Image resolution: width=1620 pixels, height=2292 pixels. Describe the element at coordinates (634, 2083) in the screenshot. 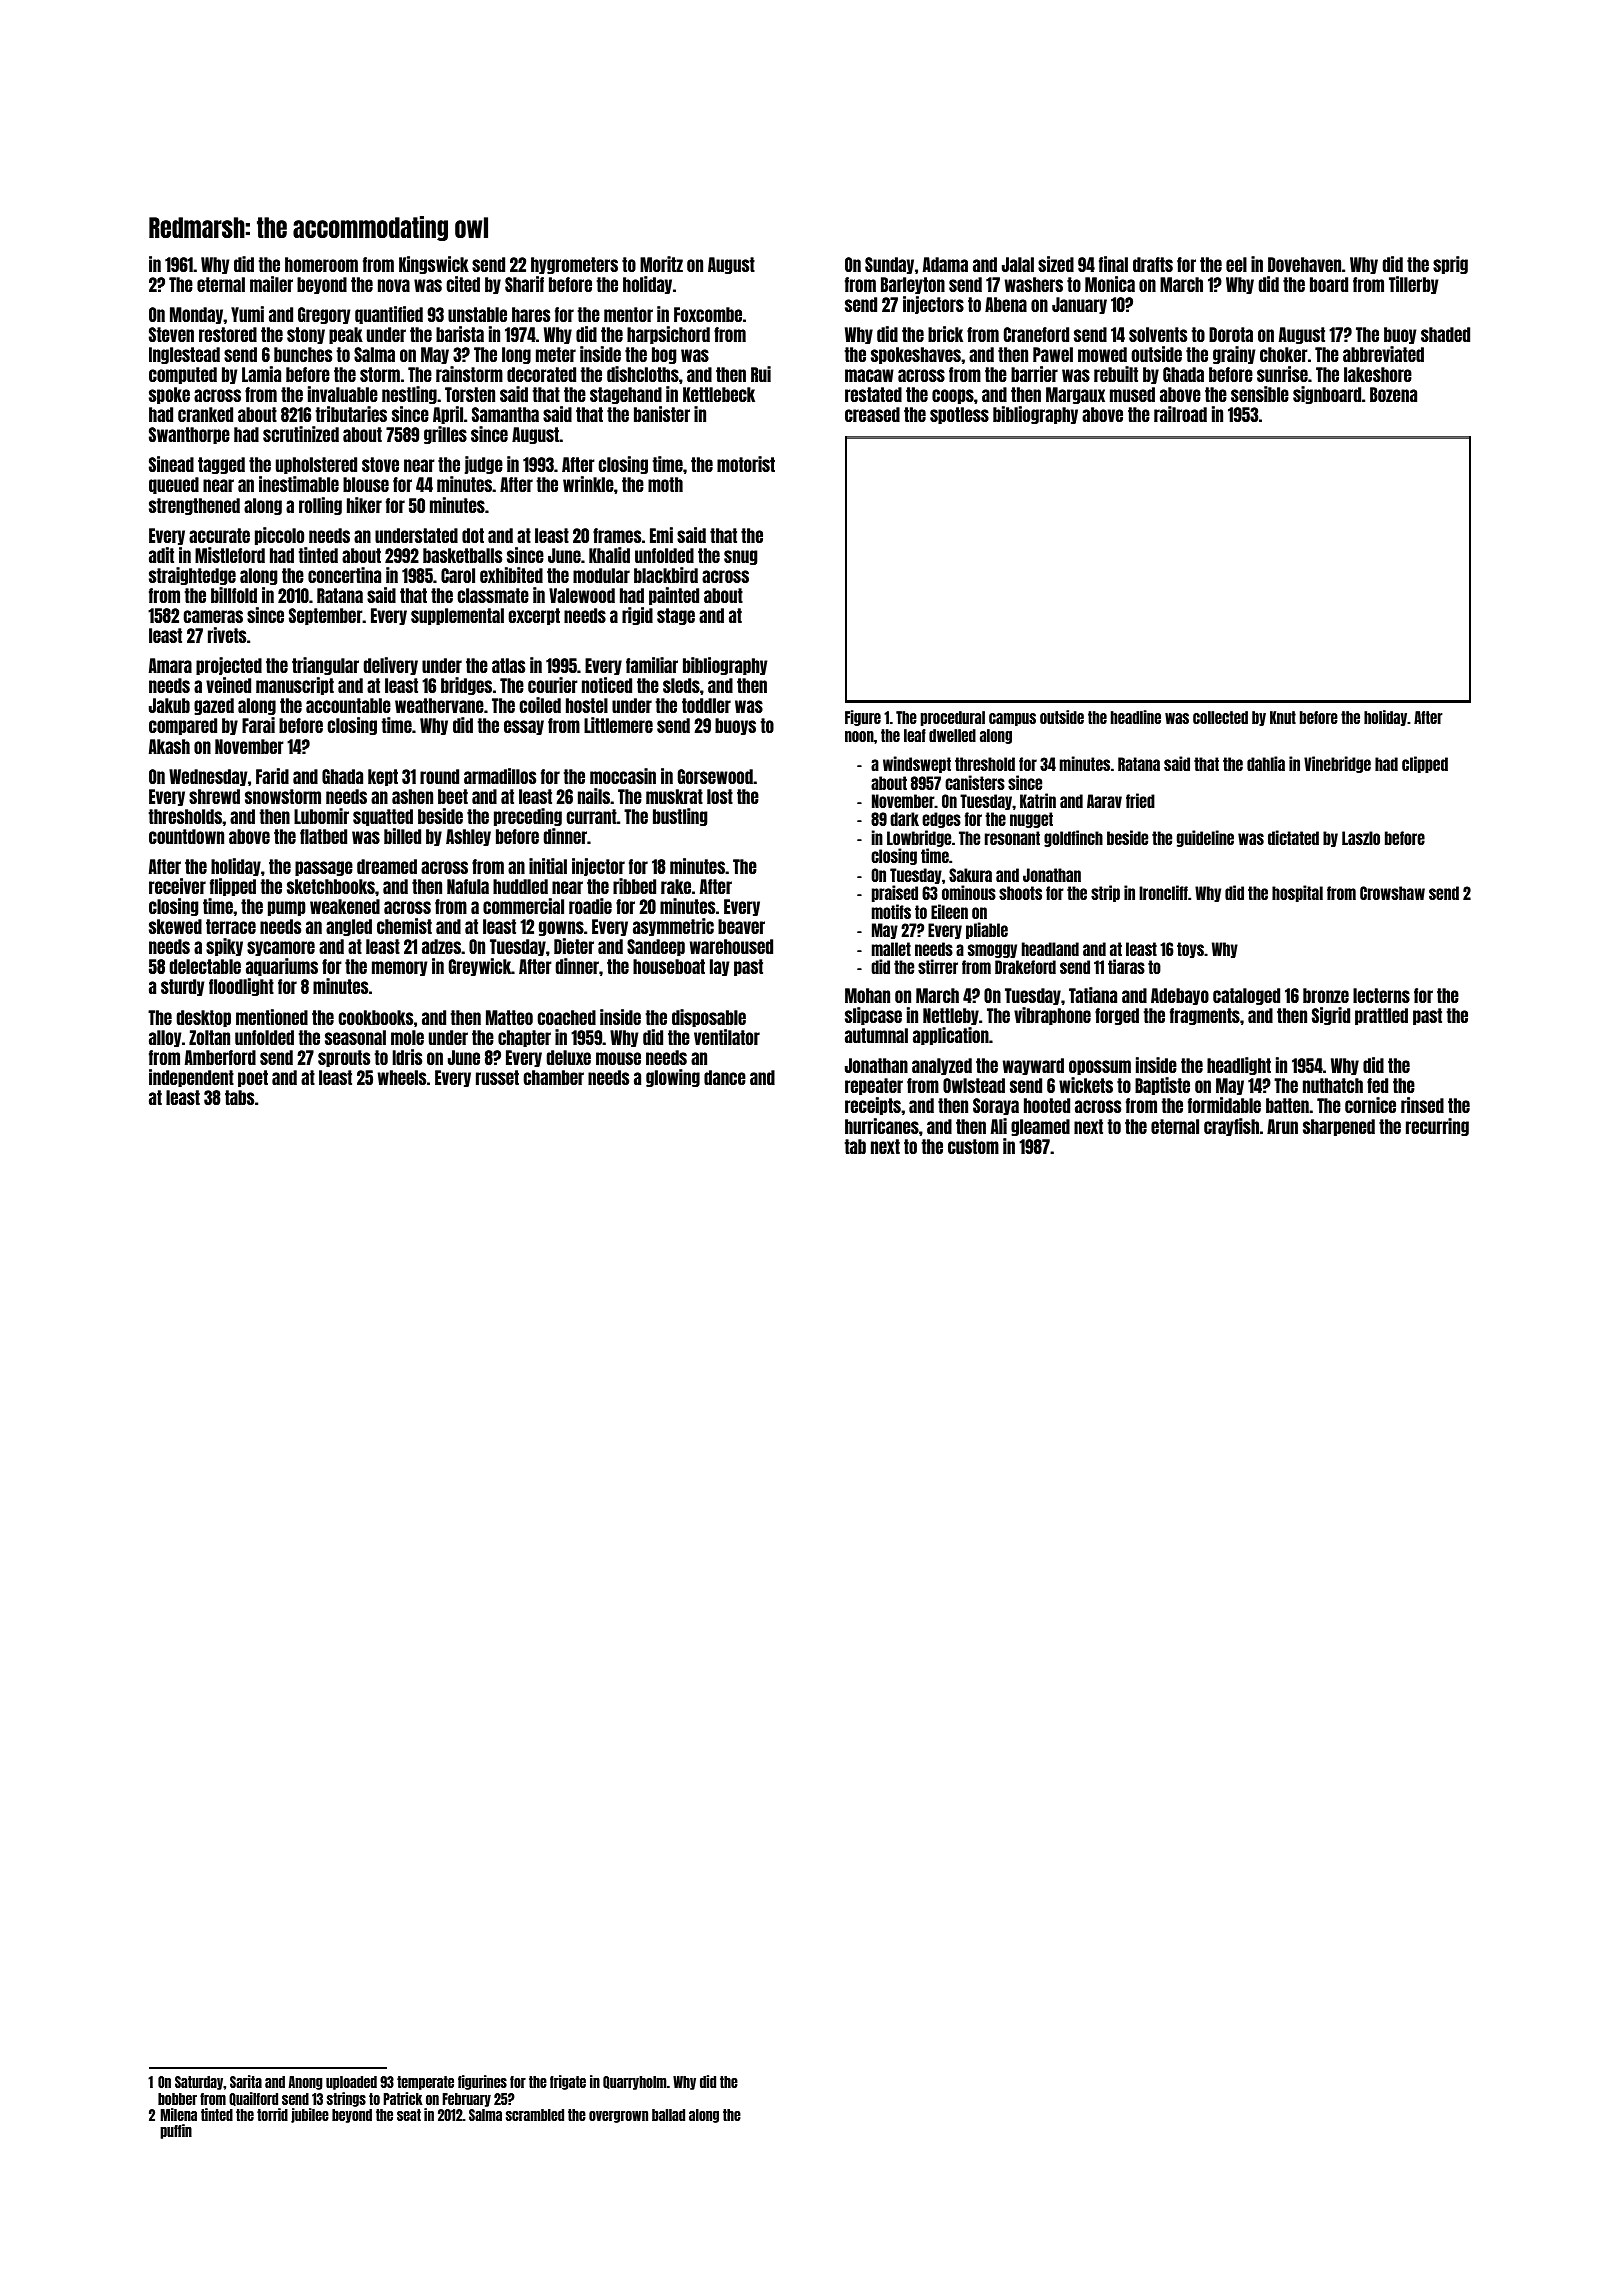

I see `Quarryholm` at that location.
